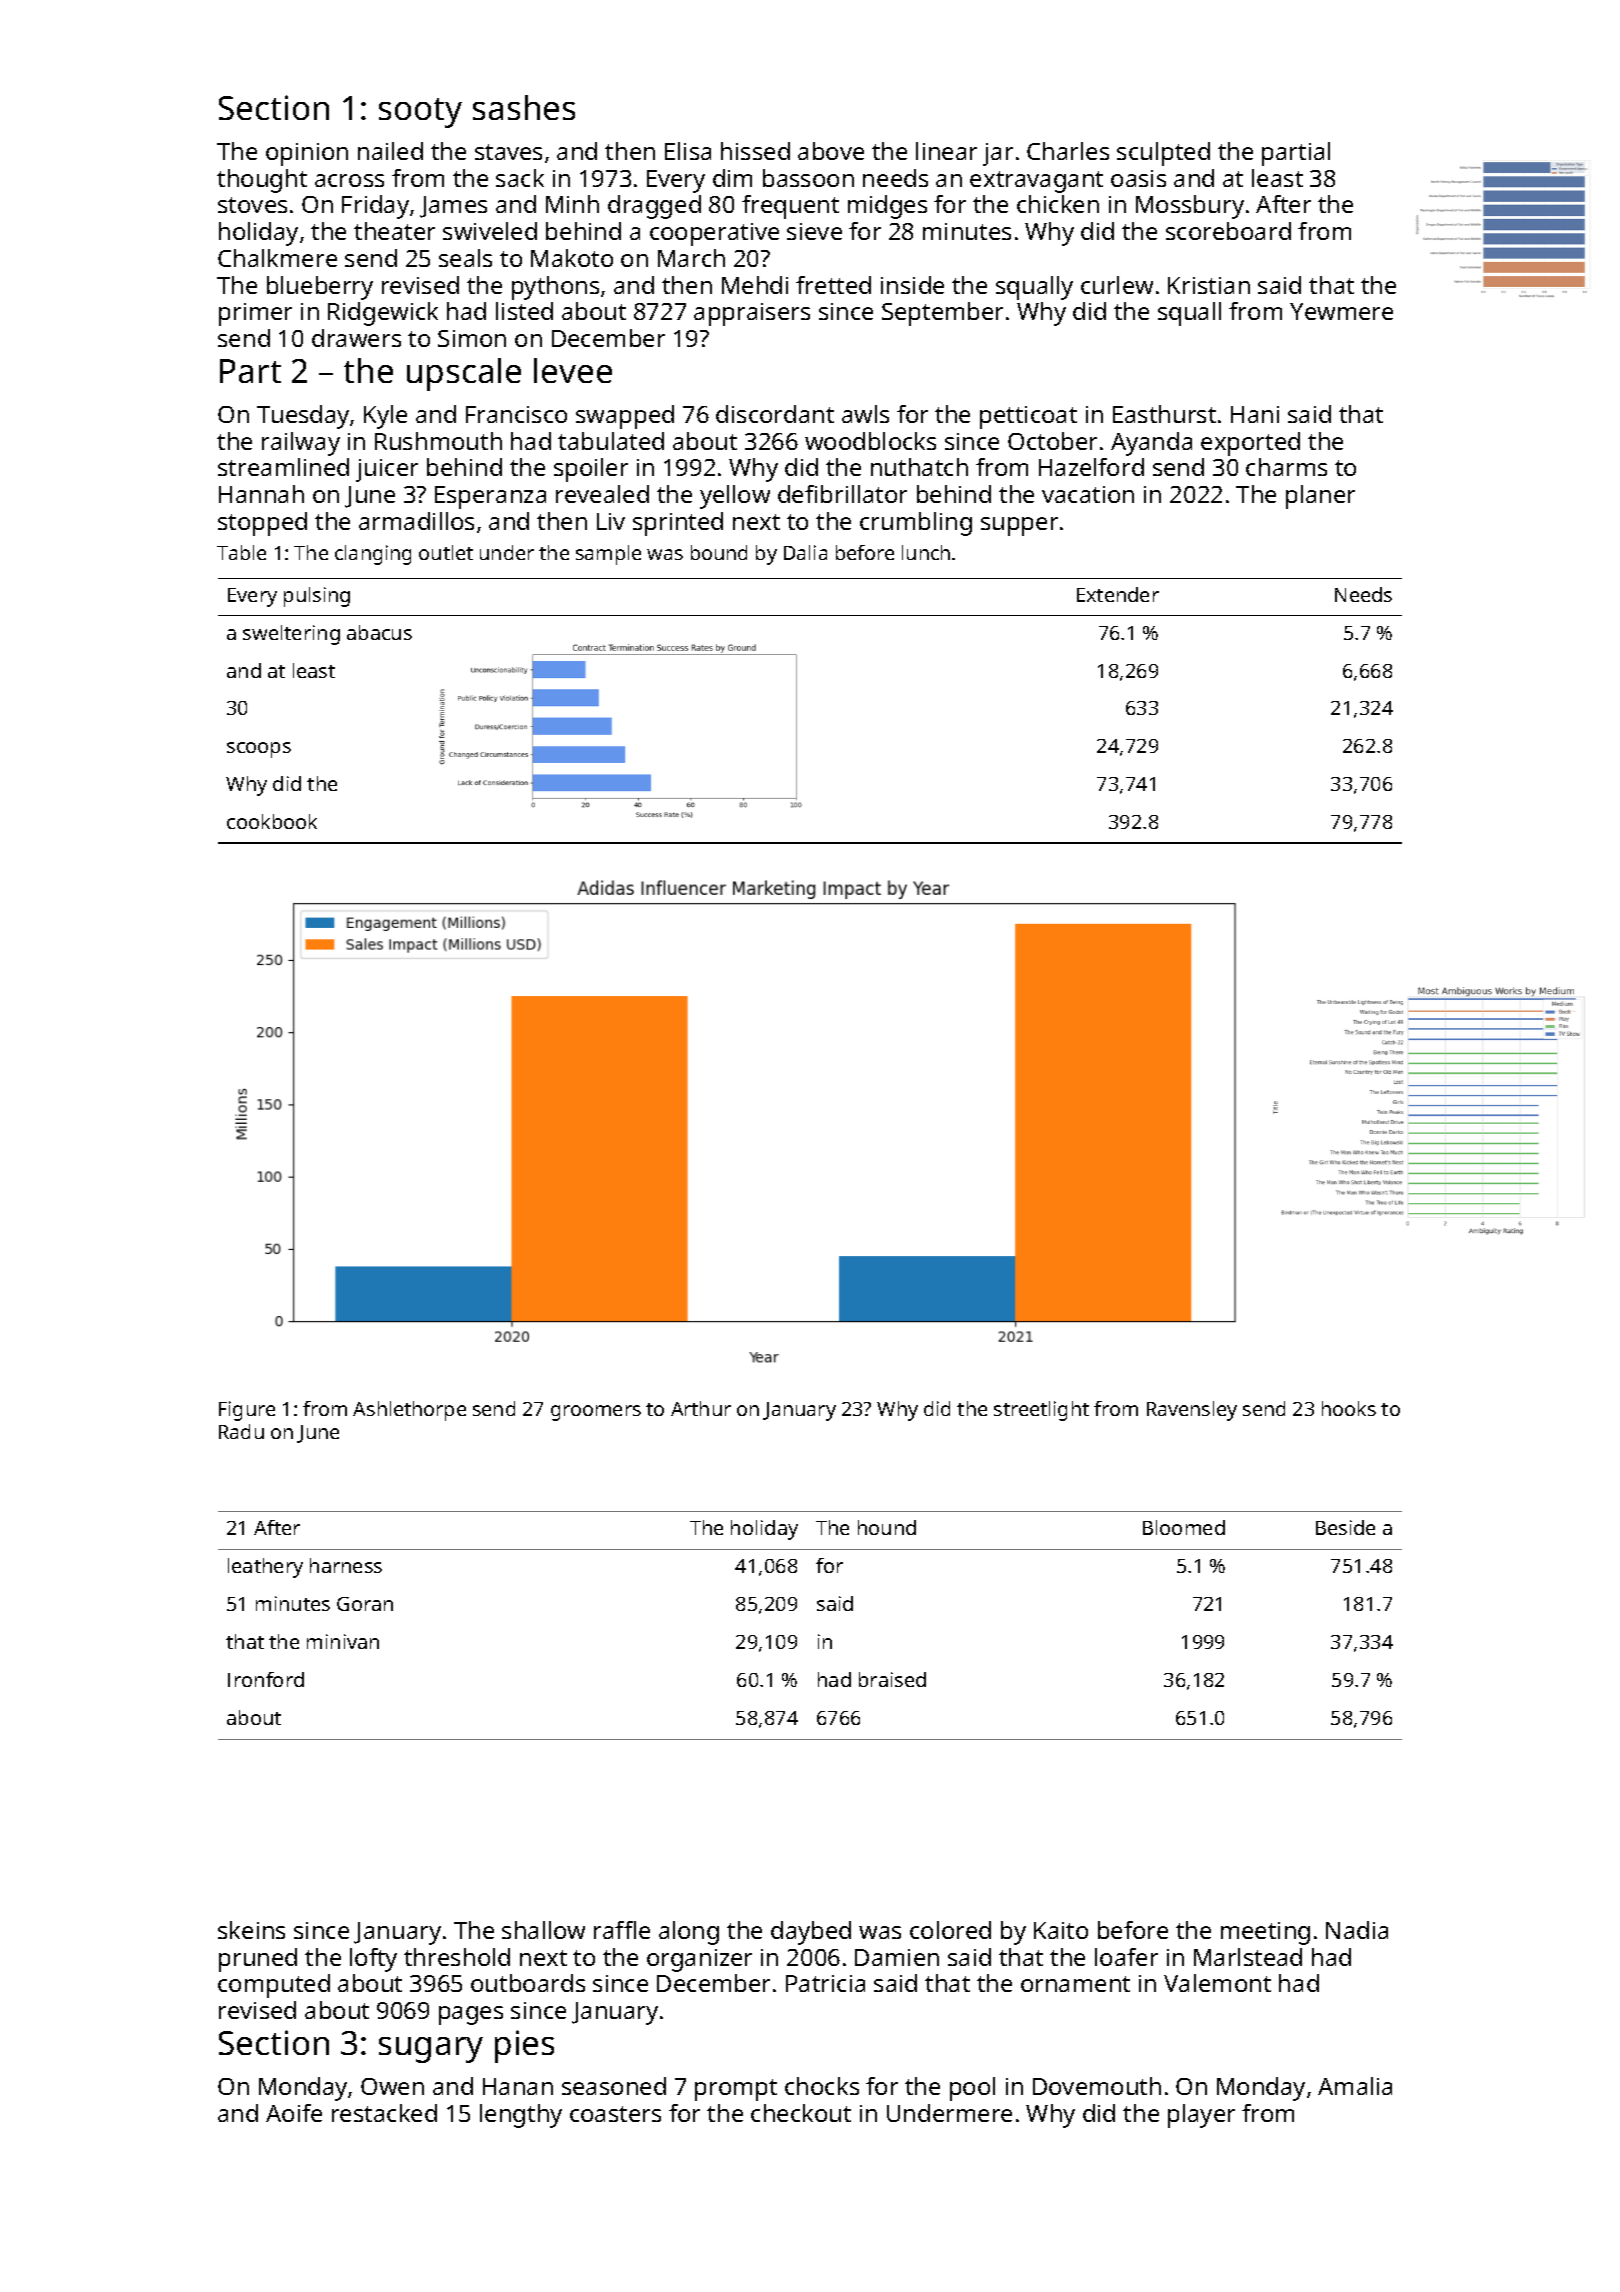 The image size is (1620, 2292). What do you see at coordinates (1320, 497) in the screenshot?
I see `planer` at bounding box center [1320, 497].
